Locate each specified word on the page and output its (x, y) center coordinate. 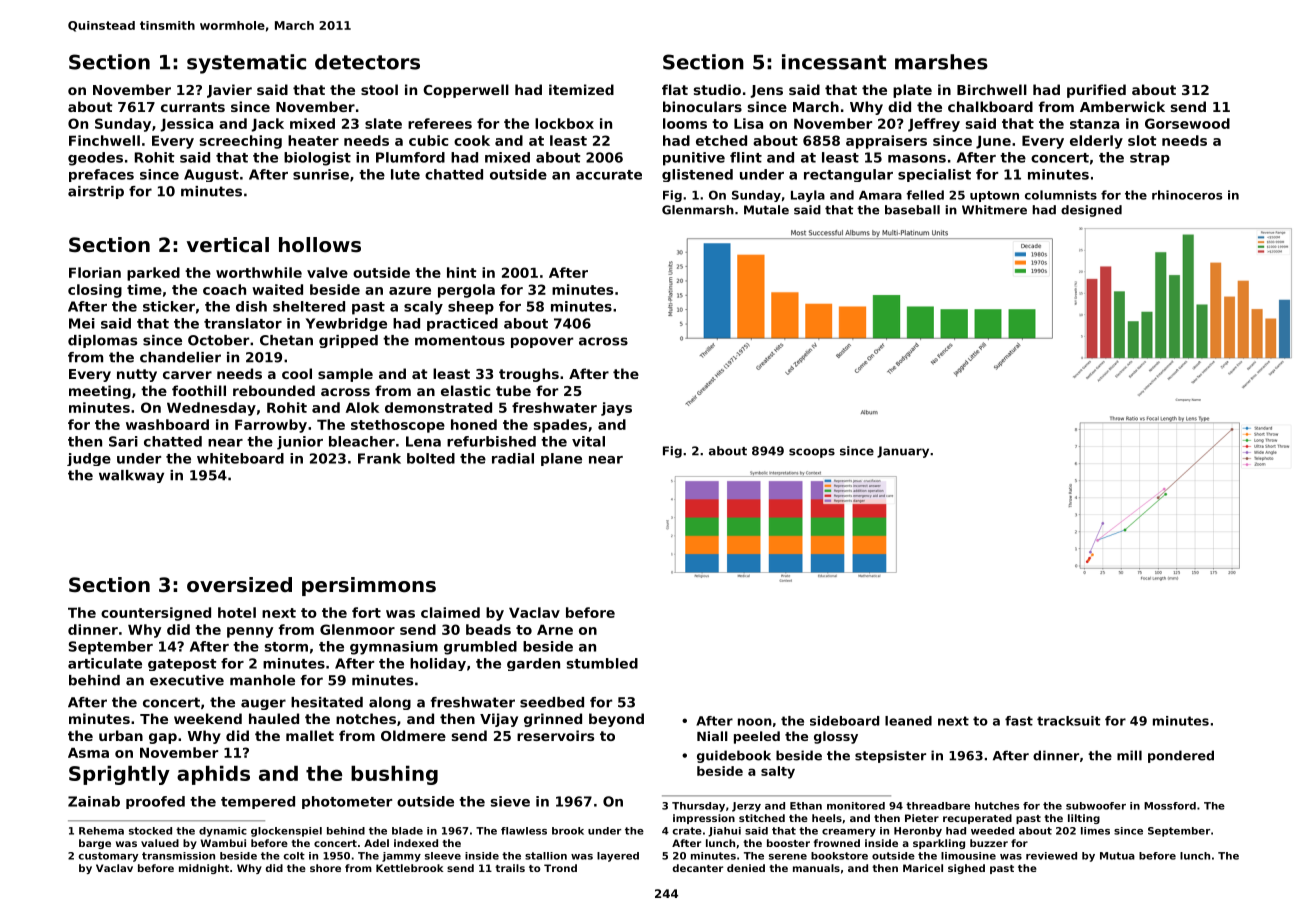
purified (1096, 91)
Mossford (1170, 806)
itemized (581, 89)
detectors (367, 62)
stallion (546, 856)
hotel (237, 612)
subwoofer (1096, 806)
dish (251, 306)
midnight (204, 869)
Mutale (766, 210)
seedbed (552, 702)
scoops (812, 453)
